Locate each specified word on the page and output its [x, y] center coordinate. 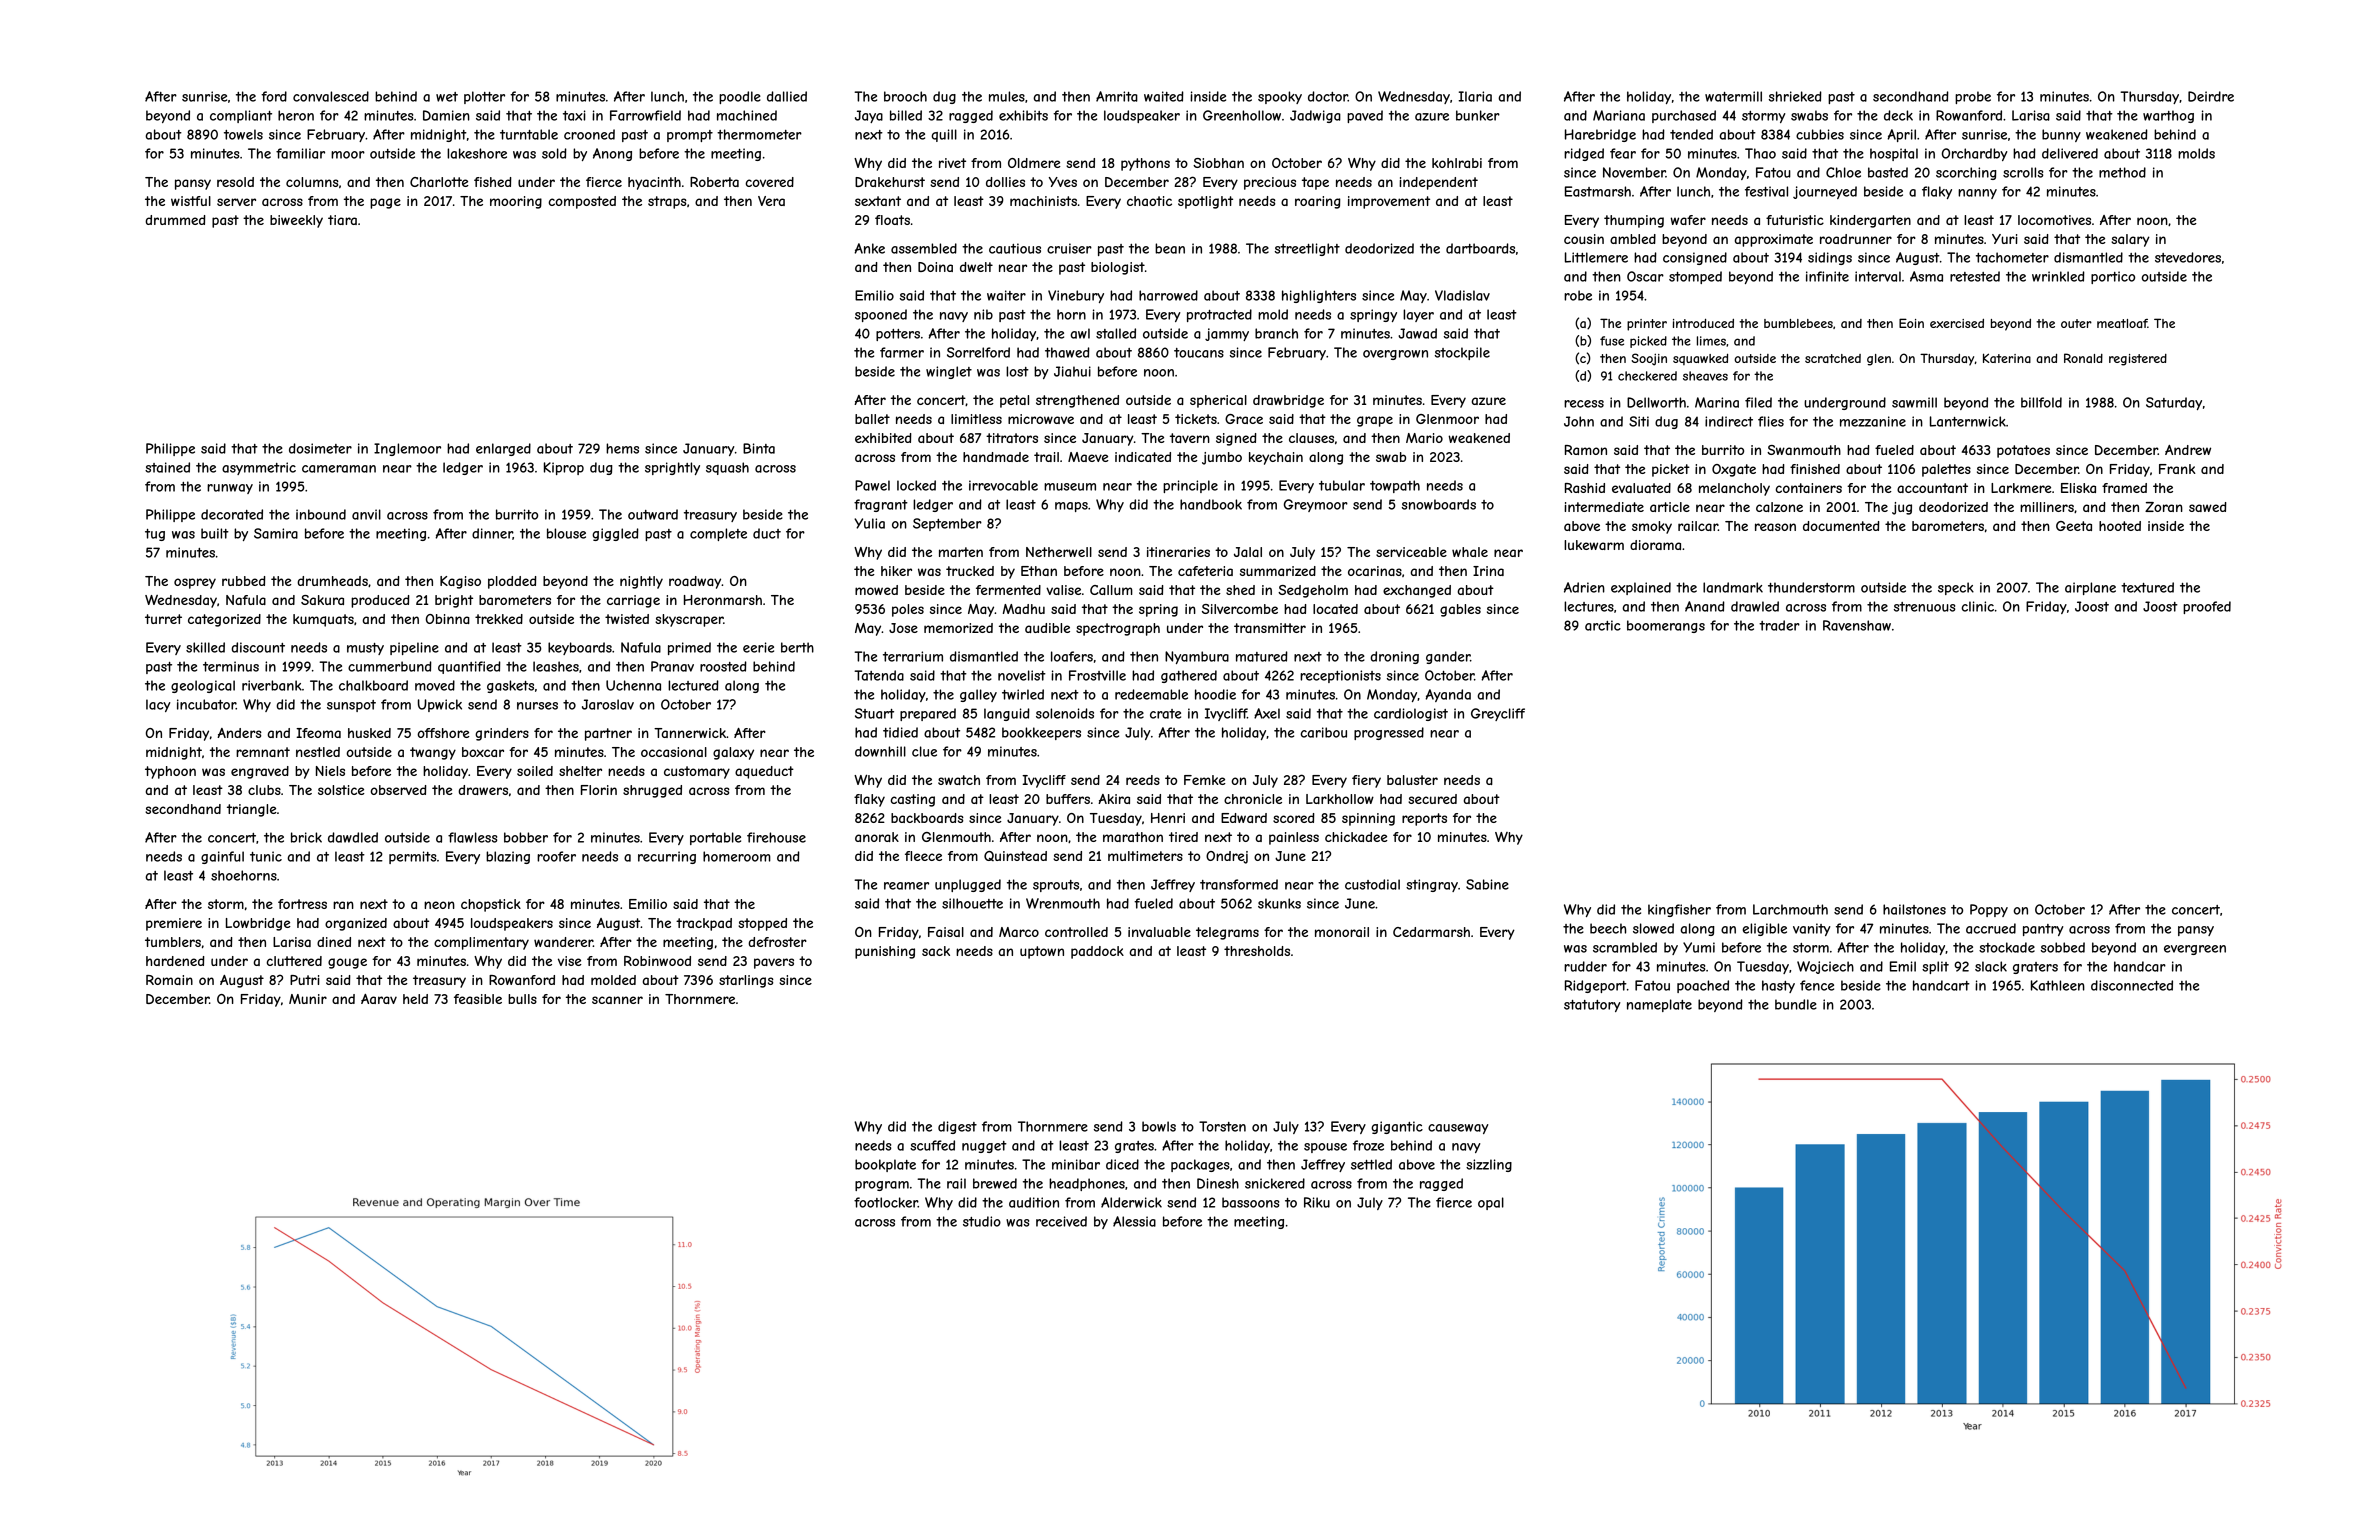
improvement [1389, 202]
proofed [2207, 607]
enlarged [503, 449]
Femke [1205, 780]
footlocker [886, 1202]
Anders [239, 733]
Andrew [2188, 450]
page [385, 203]
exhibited [883, 438]
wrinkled [2058, 276]
